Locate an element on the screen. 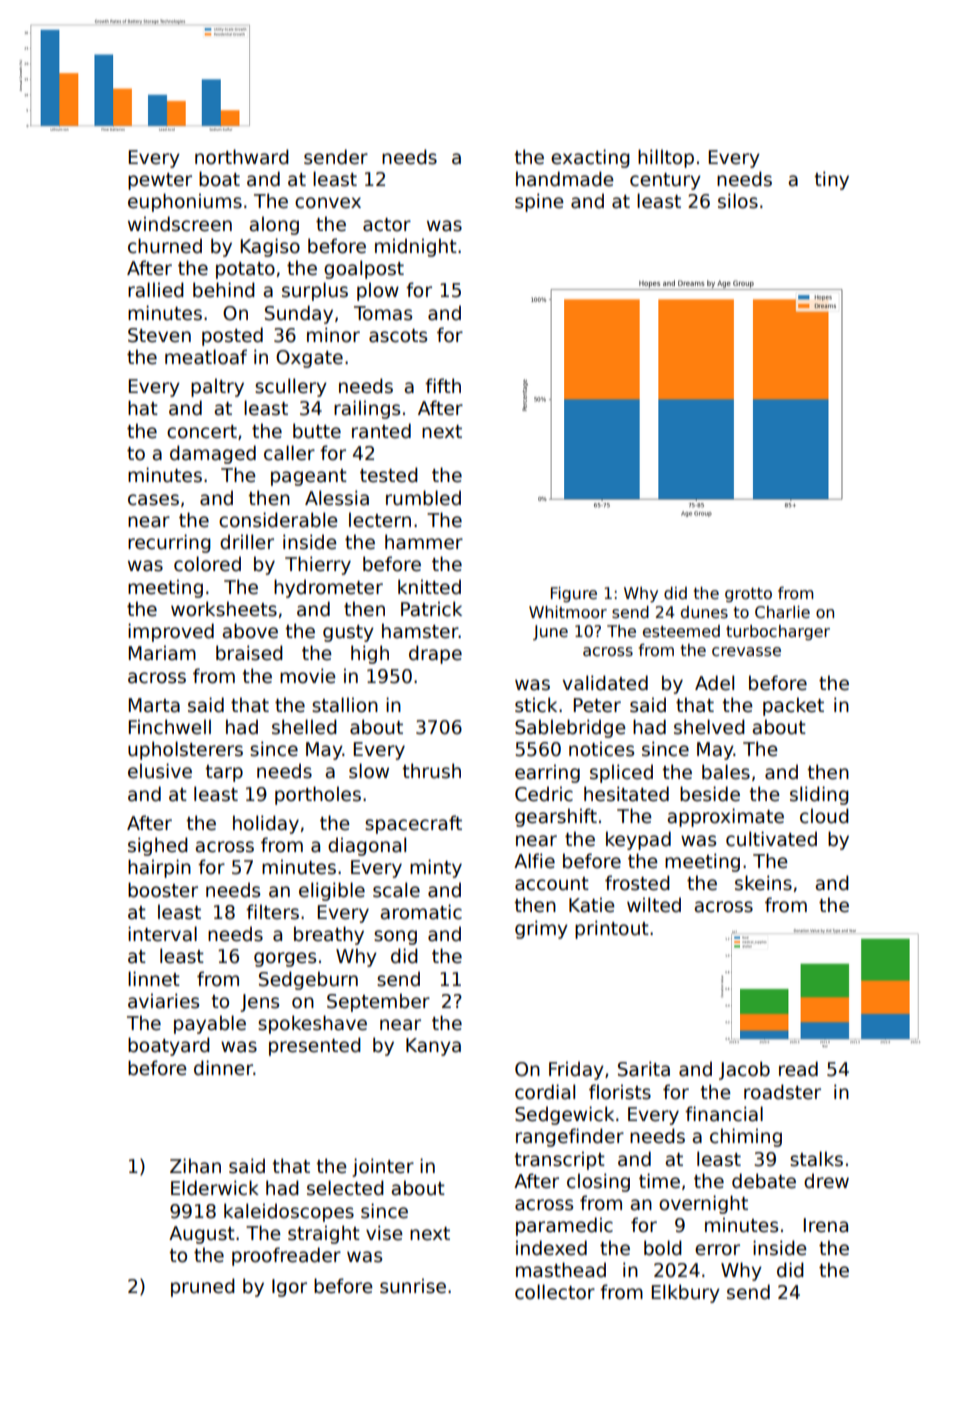 This screenshot has width=977, height=1415. pruned is located at coordinates (203, 1287).
